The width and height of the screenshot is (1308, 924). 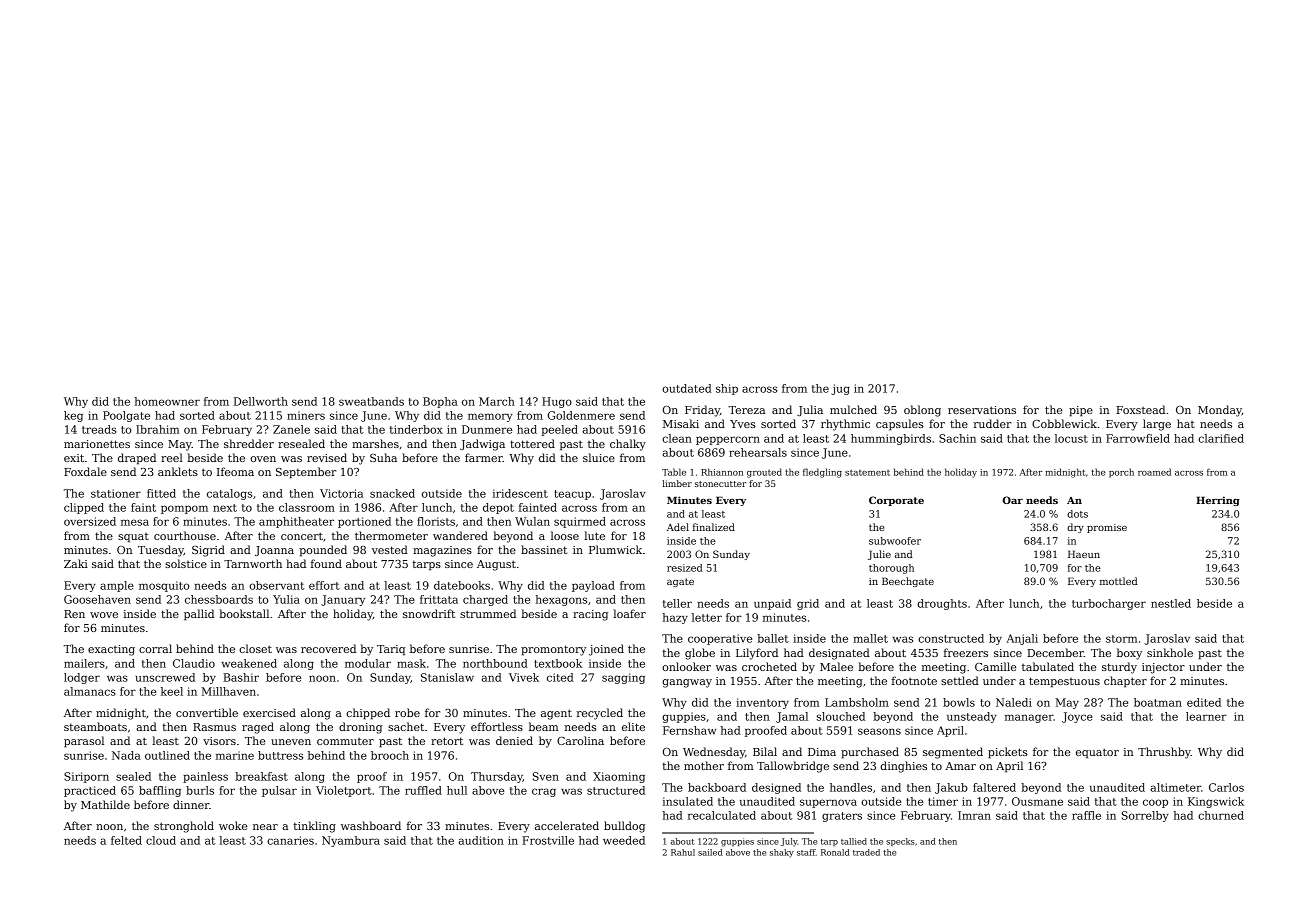 What do you see at coordinates (982, 410) in the screenshot?
I see `reservations` at bounding box center [982, 410].
